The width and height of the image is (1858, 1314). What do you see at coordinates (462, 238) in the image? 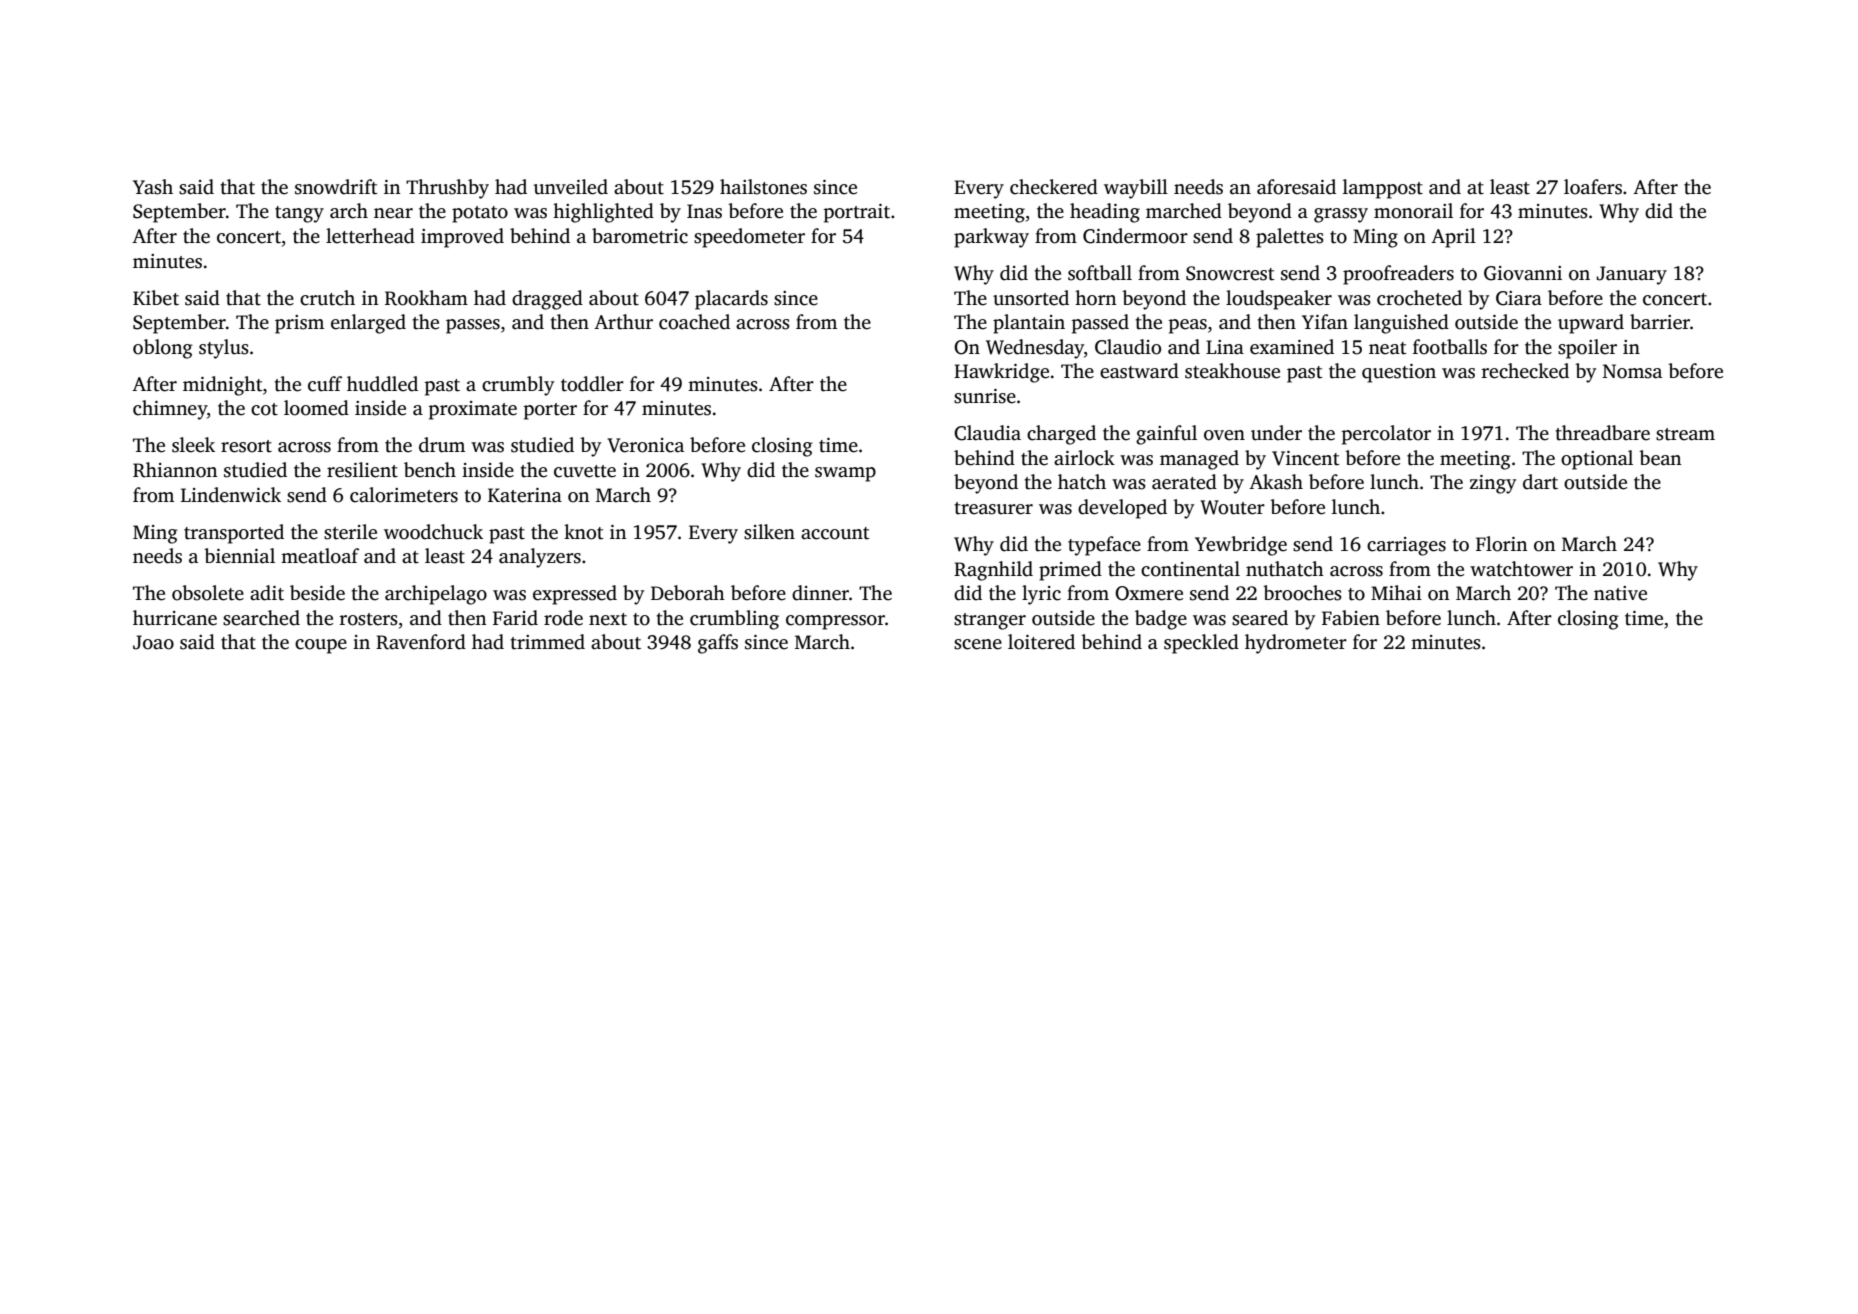
I see `improved` at bounding box center [462, 238].
